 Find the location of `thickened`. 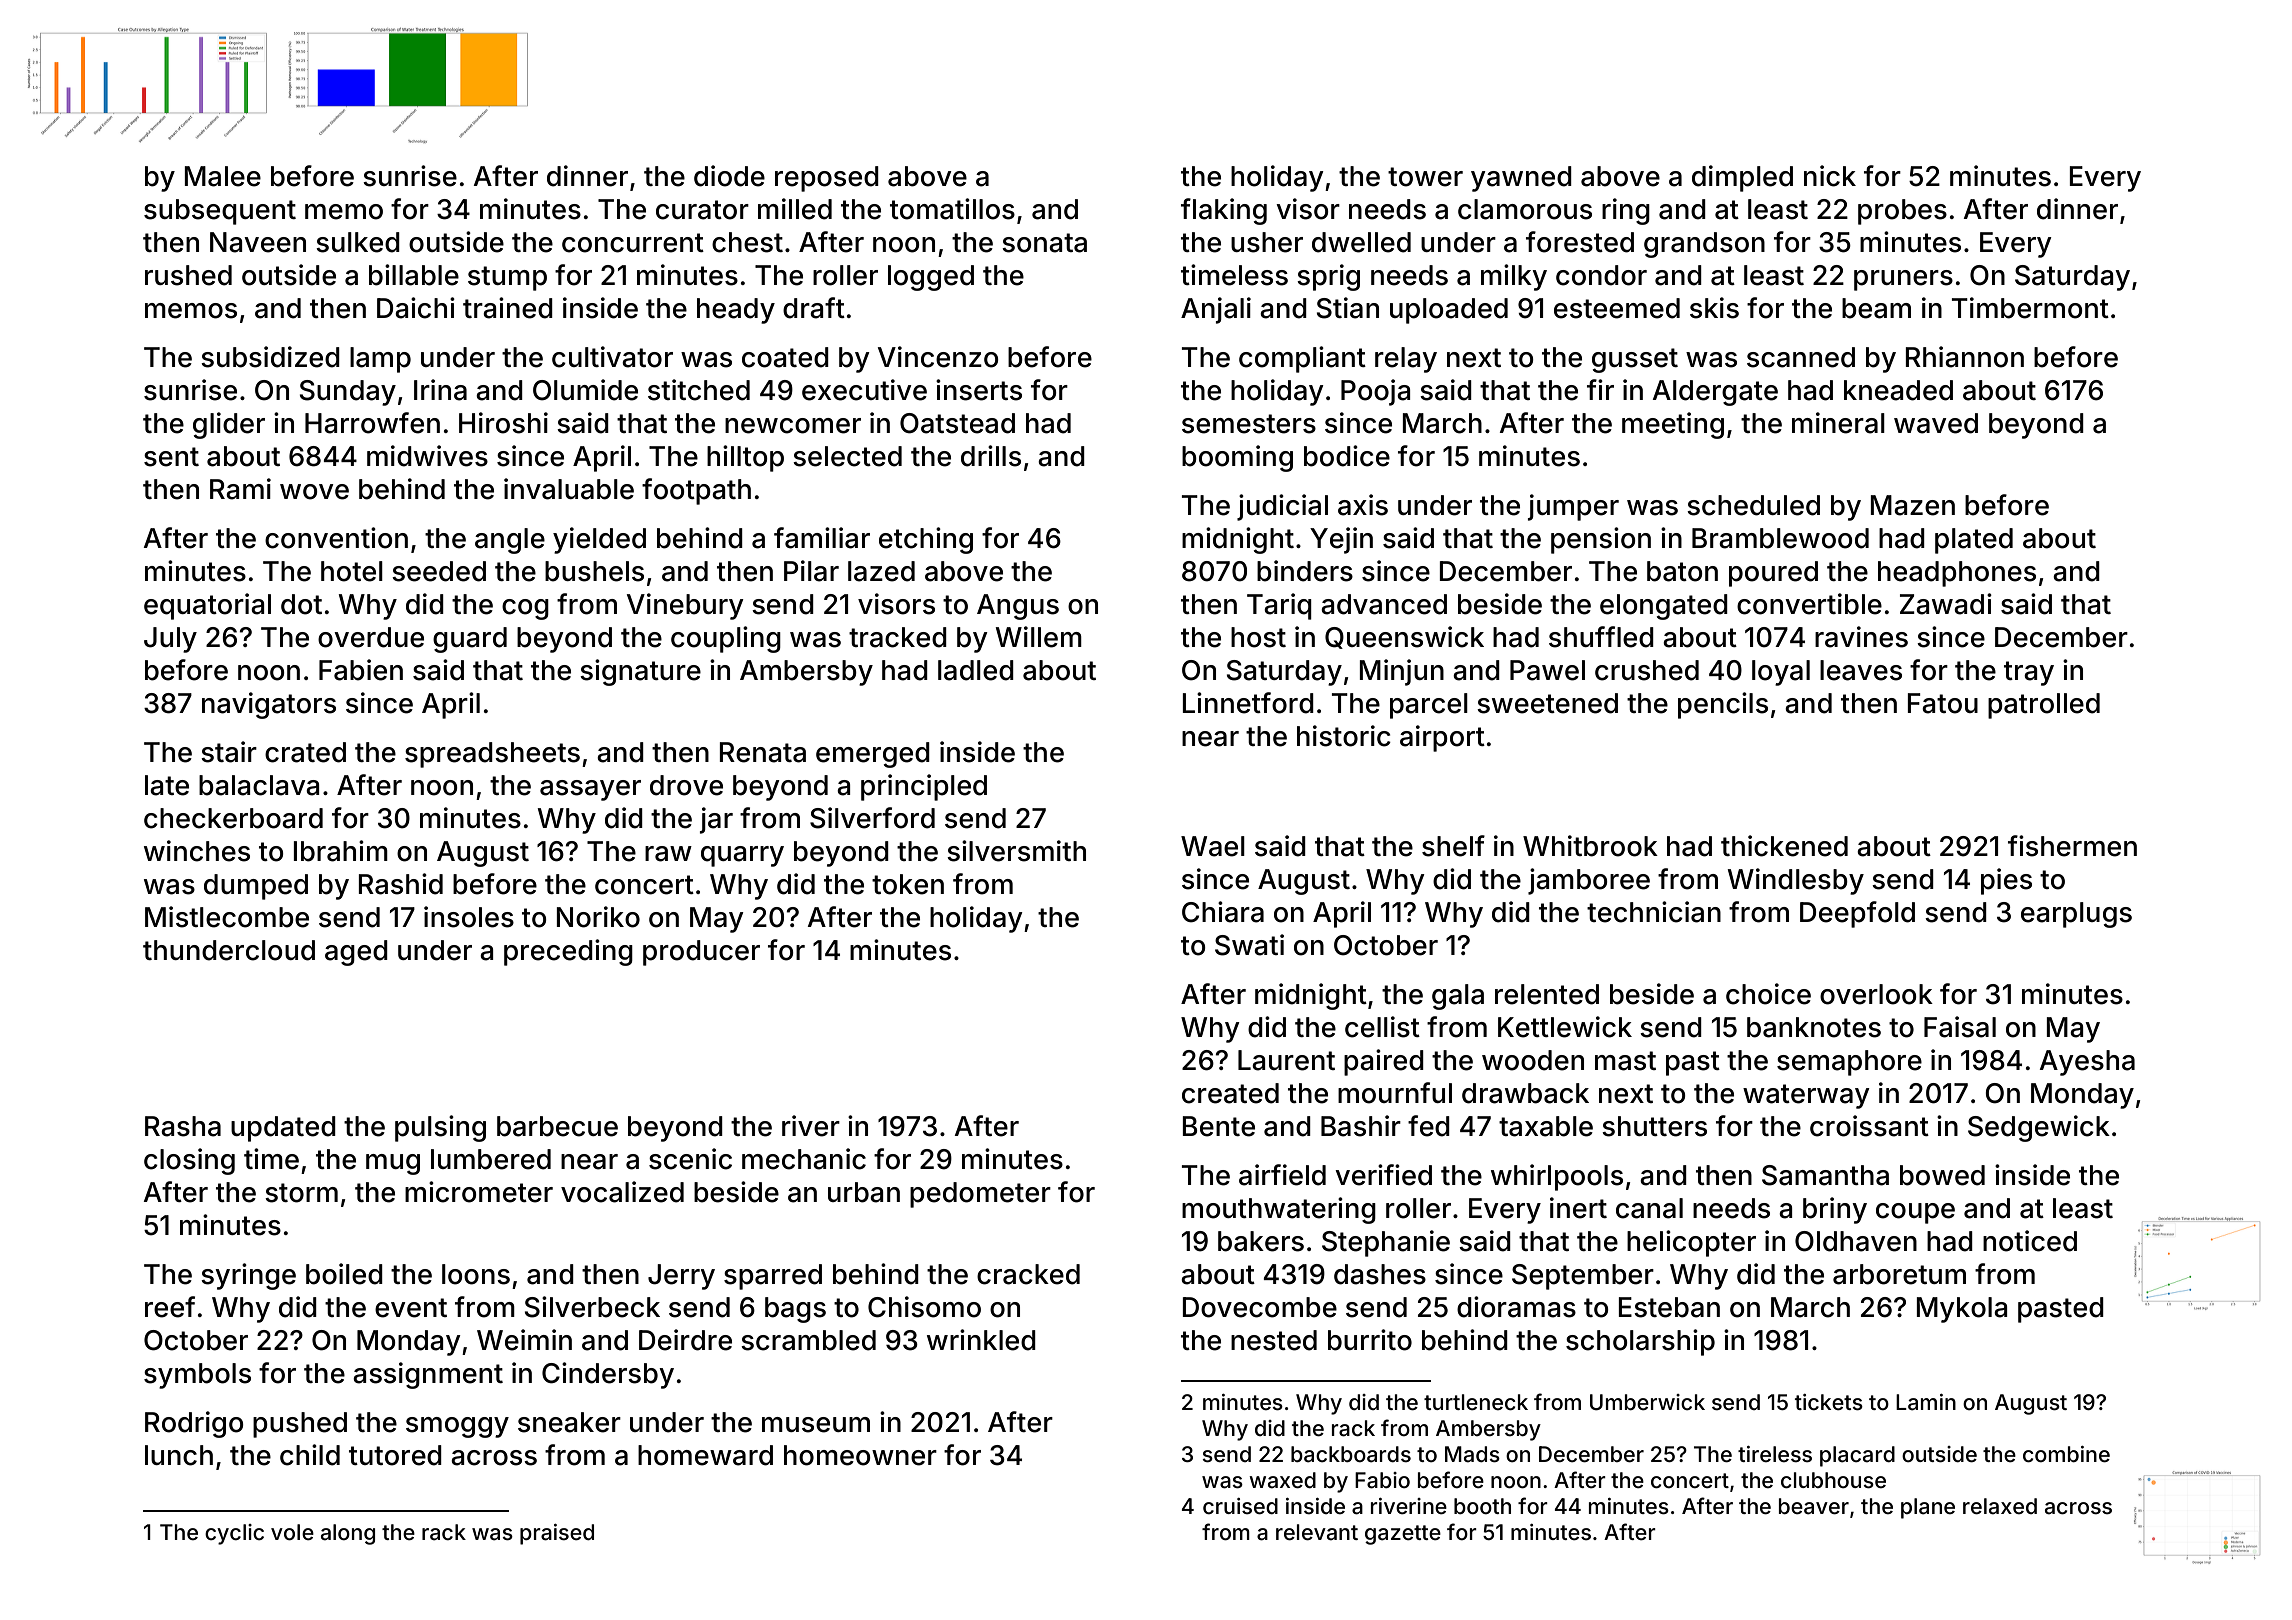

thickened is located at coordinates (1784, 846).
